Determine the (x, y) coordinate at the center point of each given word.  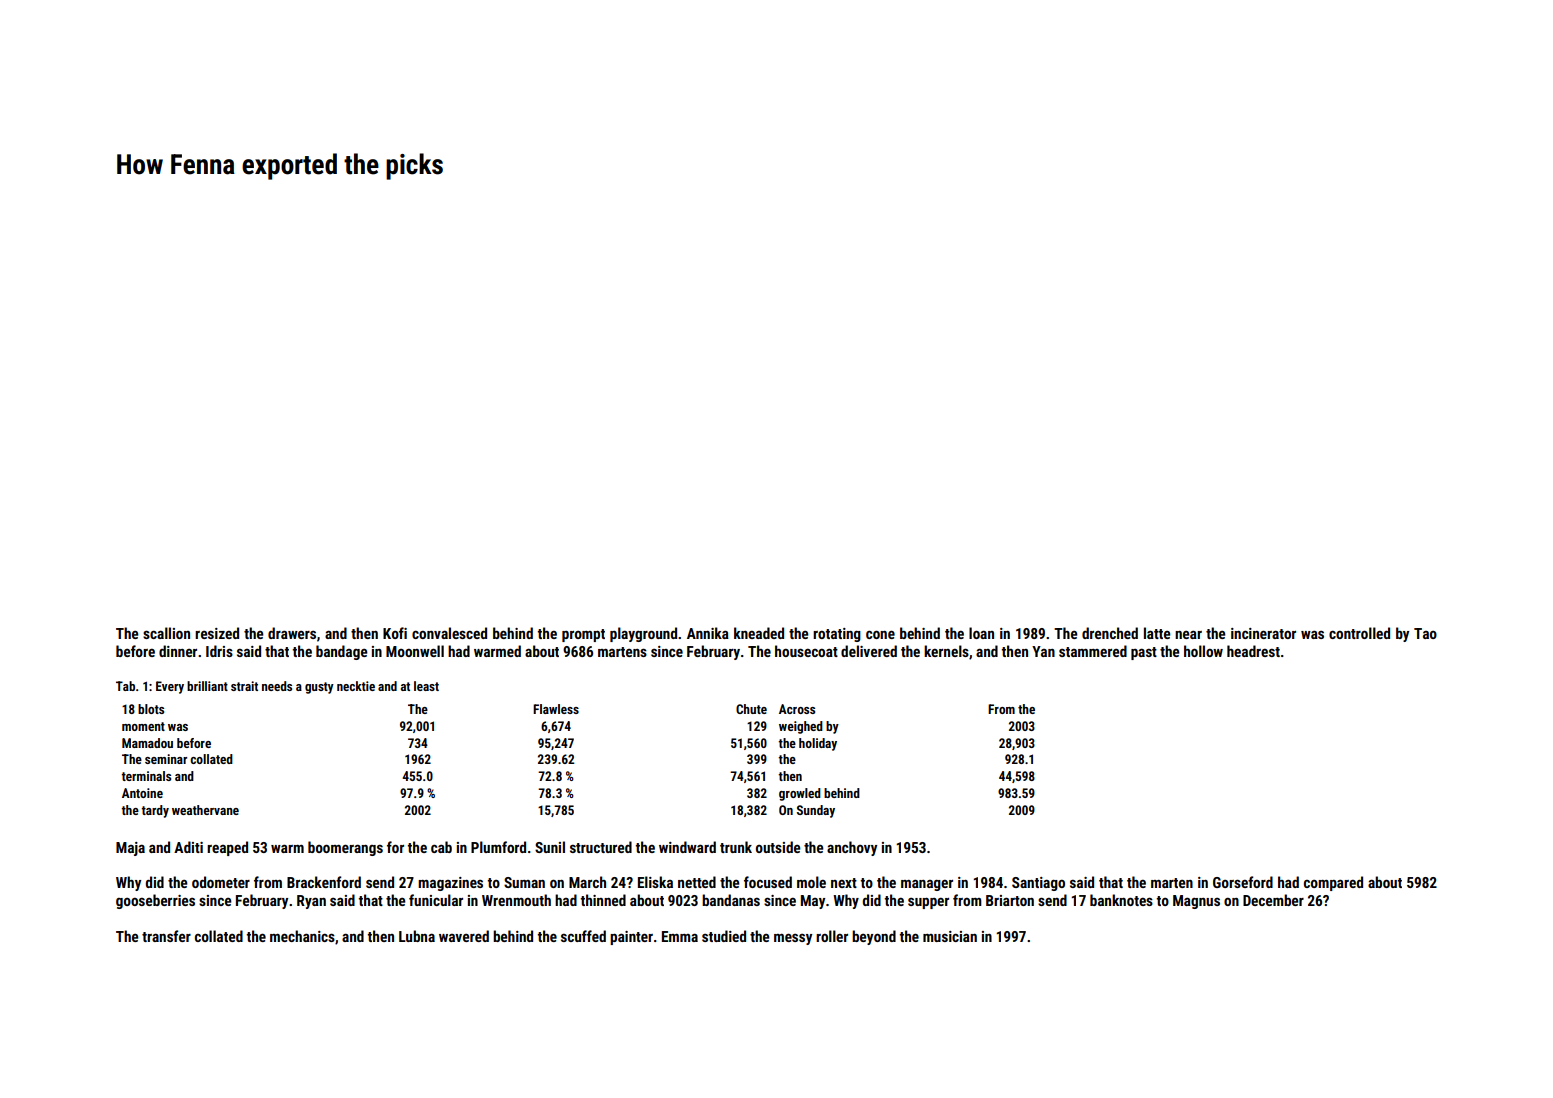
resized (217, 633)
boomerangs (345, 848)
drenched (1110, 633)
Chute (751, 709)
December (1273, 900)
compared (1333, 883)
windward (687, 847)
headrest (1253, 651)
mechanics (302, 936)
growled (800, 794)
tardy (155, 811)
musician (950, 936)
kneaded (759, 633)
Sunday (816, 811)
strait (244, 686)
